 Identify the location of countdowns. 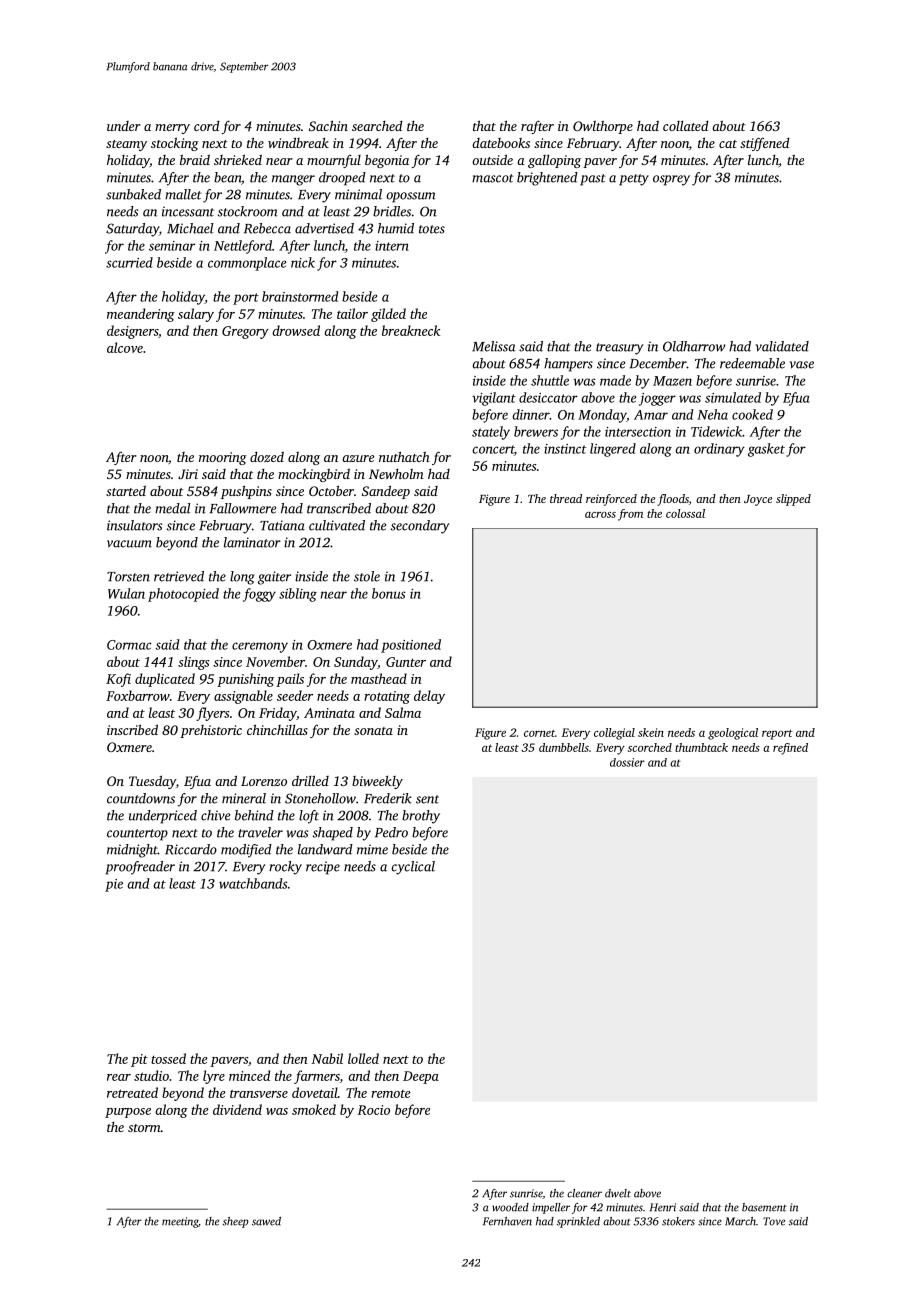
(141, 798).
